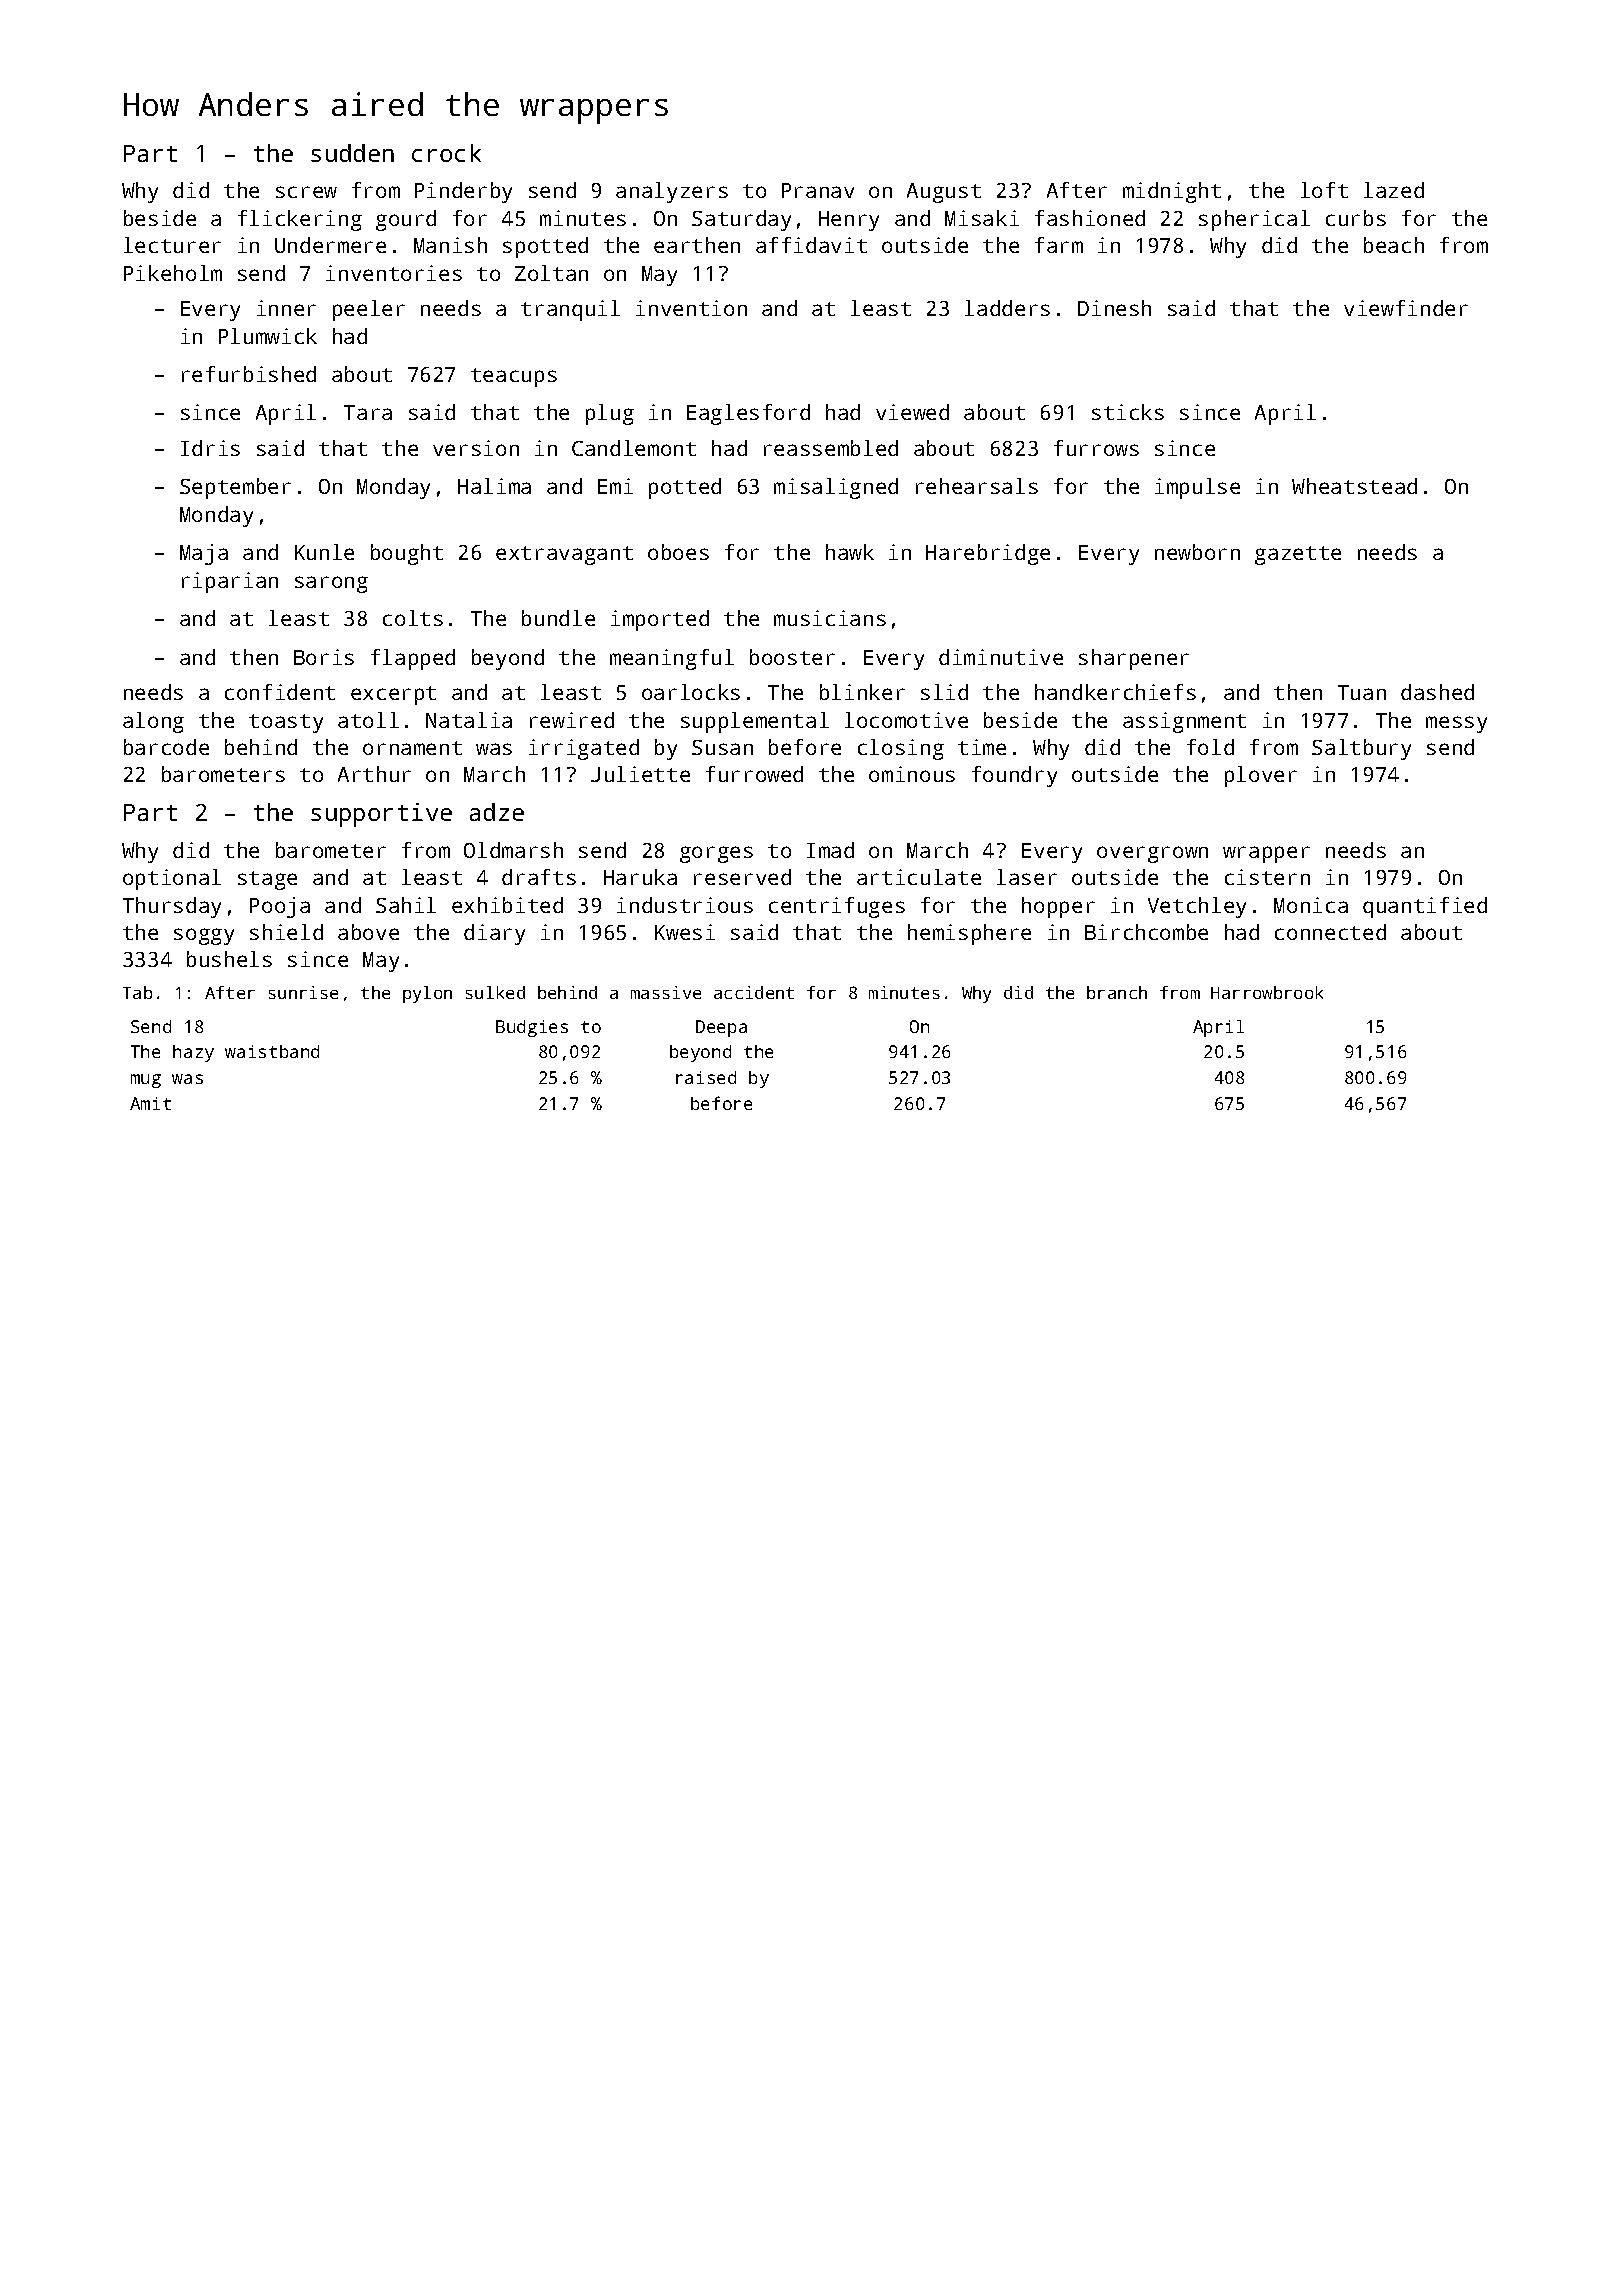 The image size is (1620, 2292). Describe the element at coordinates (1267, 992) in the screenshot. I see `Harrowbrook` at that location.
